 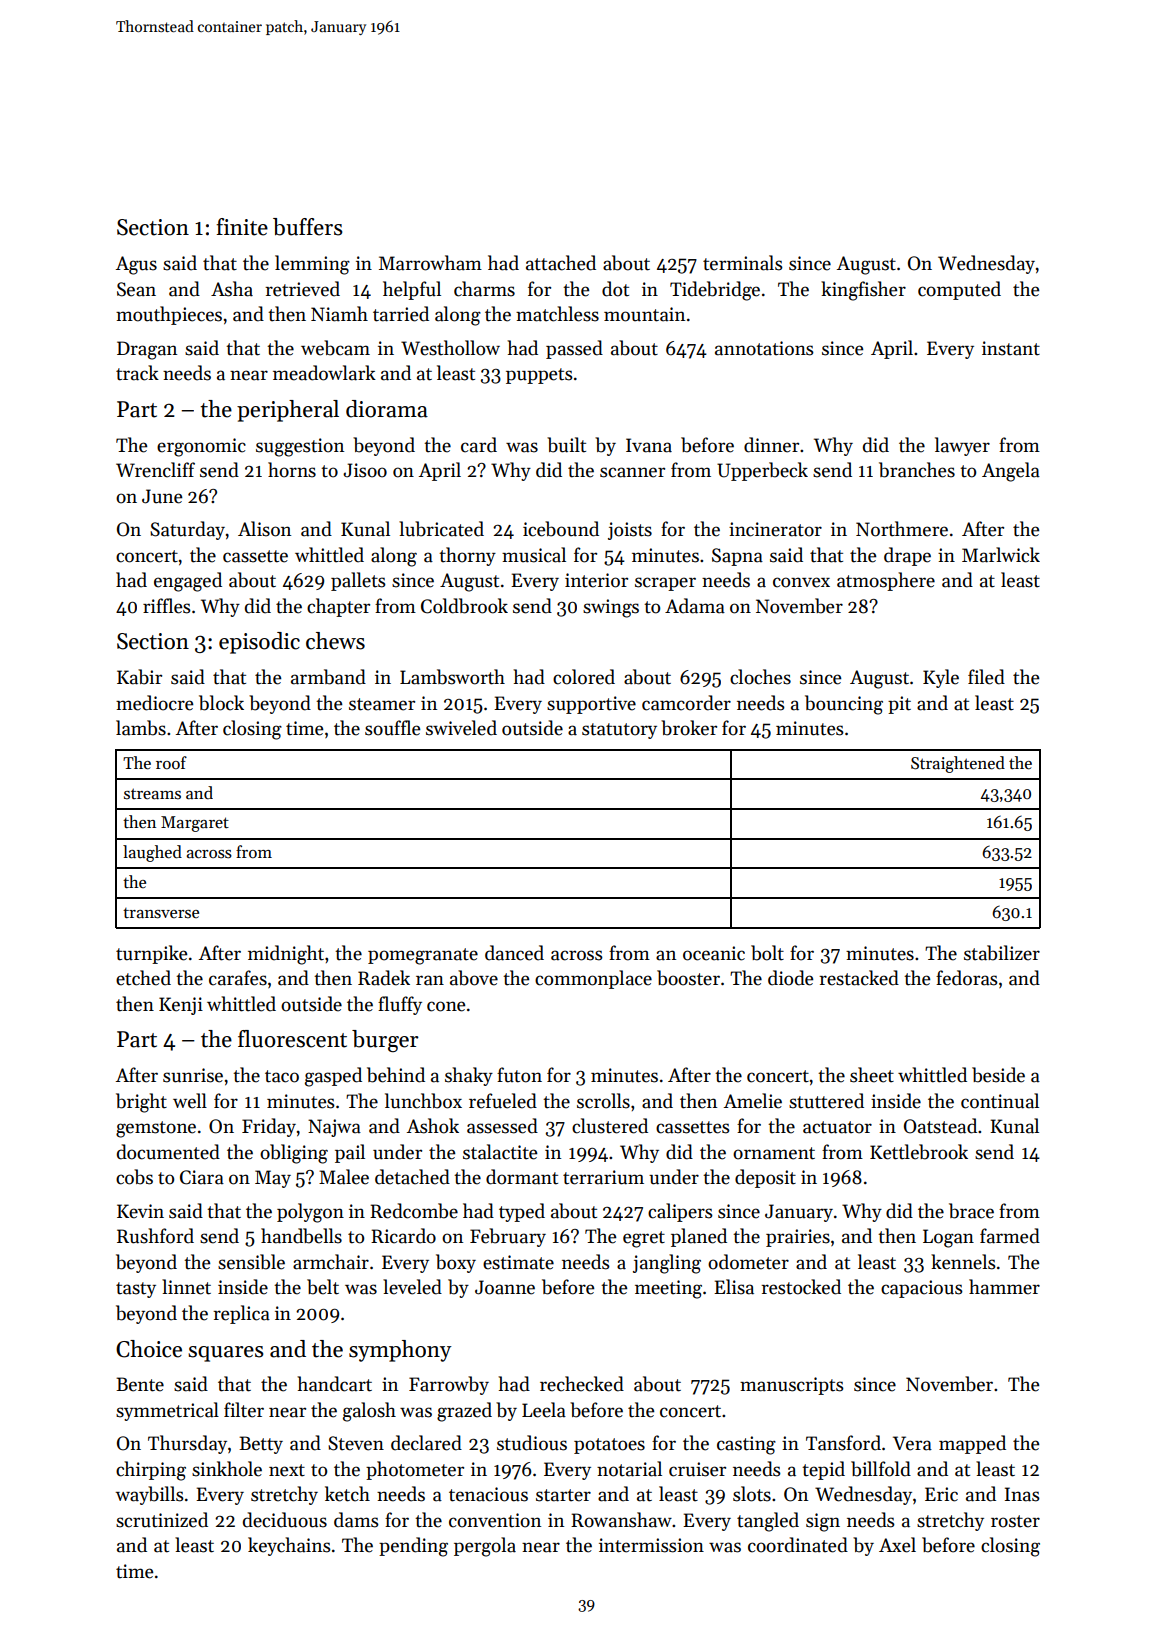 What do you see at coordinates (195, 824) in the screenshot?
I see `Margaret` at bounding box center [195, 824].
